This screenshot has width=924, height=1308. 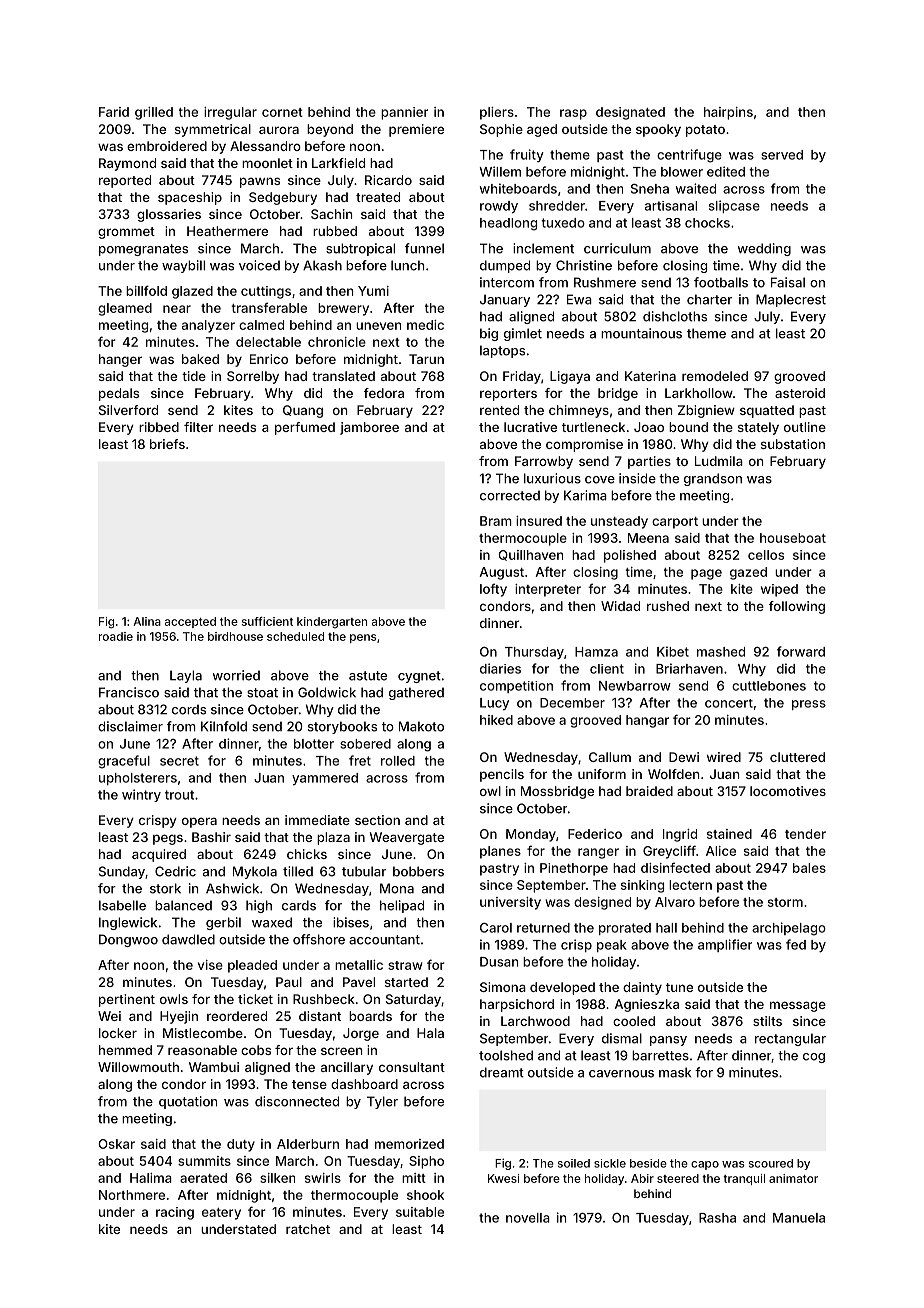 I want to click on Quillhaven, so click(x=531, y=555).
